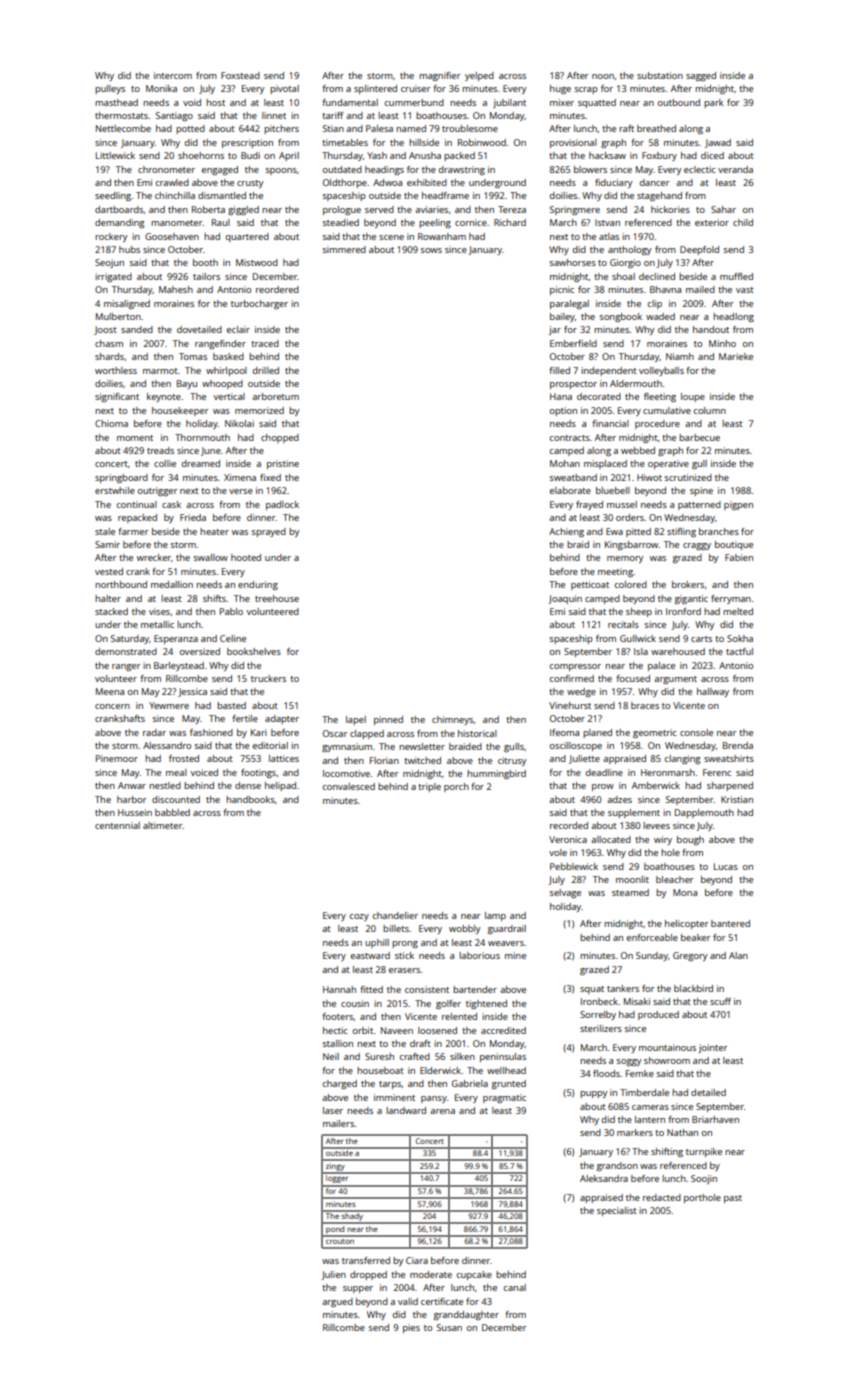 This screenshot has width=849, height=1400. What do you see at coordinates (338, 1123) in the screenshot?
I see `mailers` at bounding box center [338, 1123].
